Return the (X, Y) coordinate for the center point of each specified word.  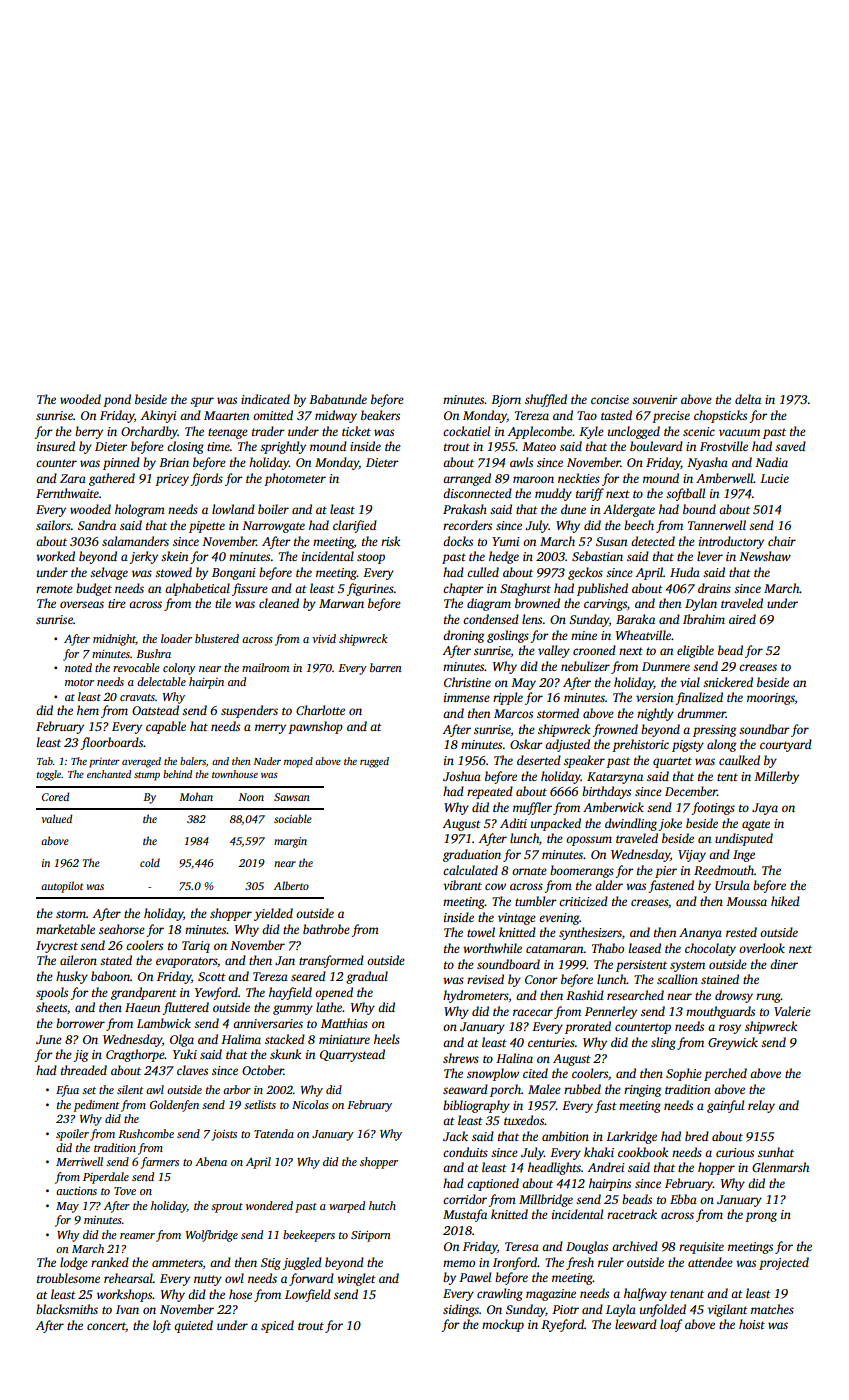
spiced (277, 1326)
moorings (771, 699)
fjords (206, 479)
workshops (125, 1295)
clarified (355, 526)
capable (166, 727)
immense (467, 697)
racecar (533, 1012)
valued (56, 818)
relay (761, 1106)
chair (782, 541)
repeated (490, 792)
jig (80, 1056)
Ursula (732, 885)
